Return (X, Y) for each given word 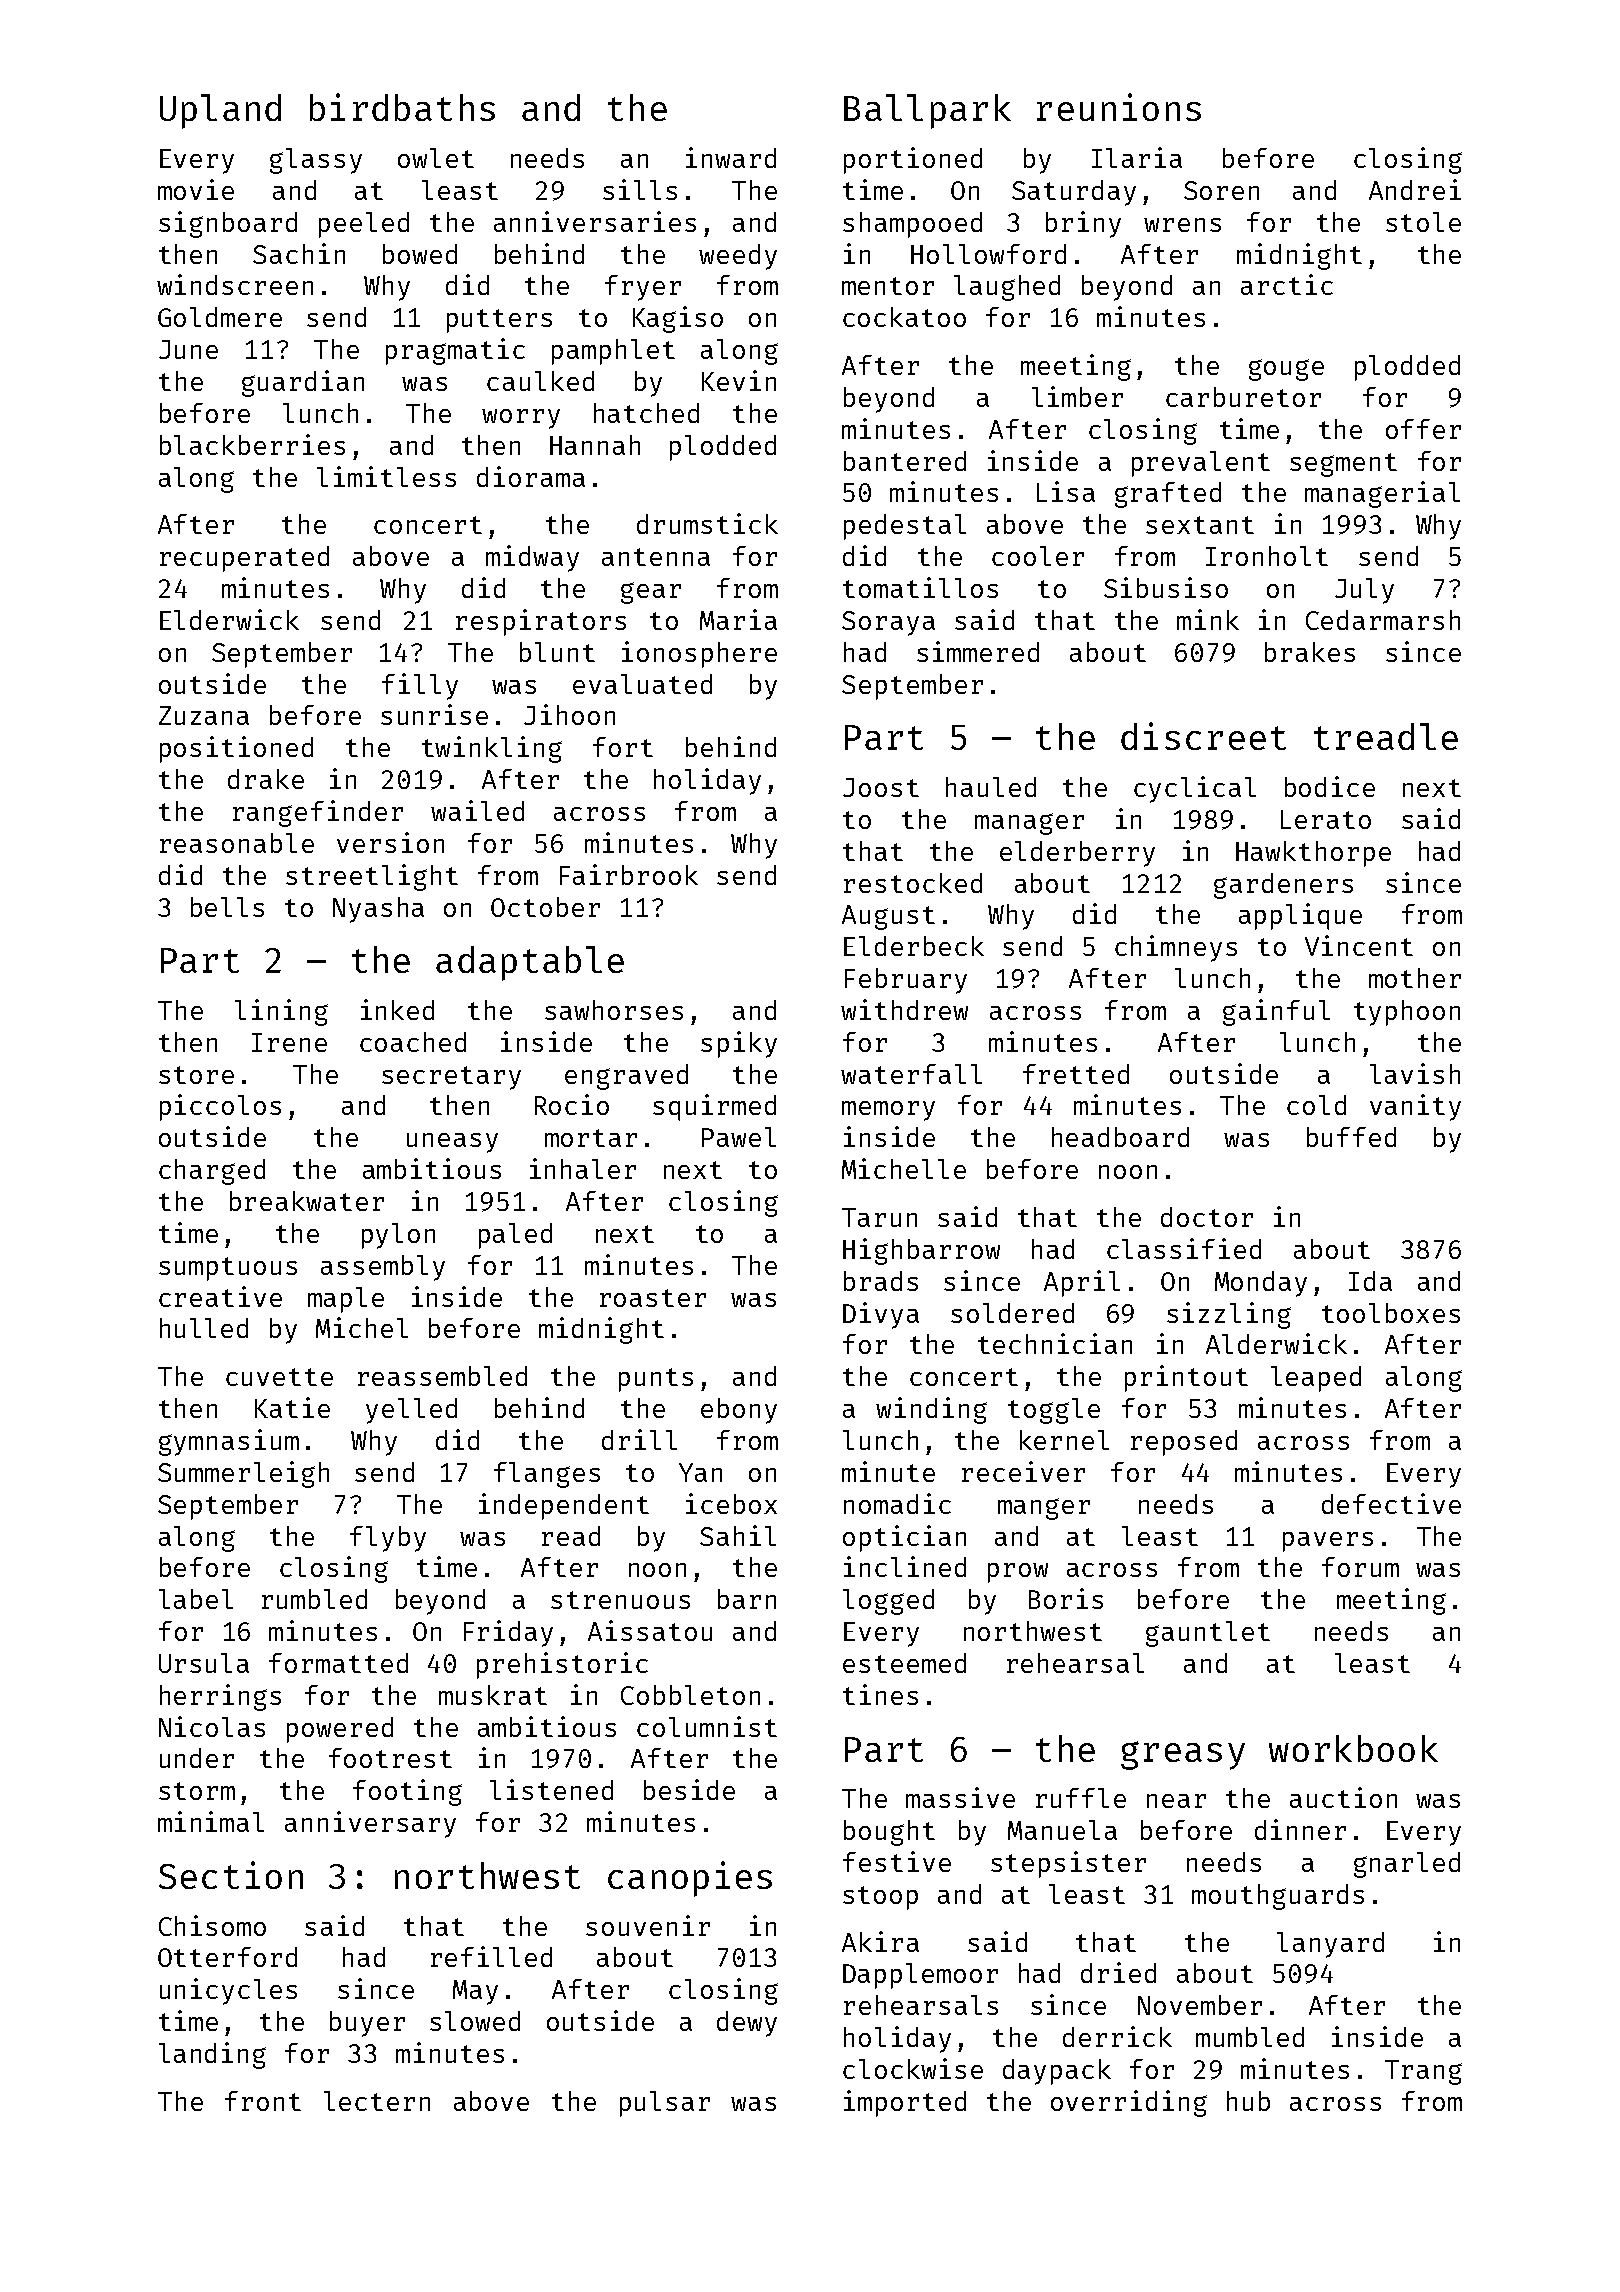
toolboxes (1391, 1313)
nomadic (897, 1503)
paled (515, 1236)
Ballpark (927, 111)
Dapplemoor (920, 1976)
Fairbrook (629, 874)
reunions (1119, 107)
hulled (204, 1328)
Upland (220, 111)
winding (931, 1410)
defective (1391, 1503)
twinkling (492, 749)
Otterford (227, 1957)
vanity (1415, 1107)
